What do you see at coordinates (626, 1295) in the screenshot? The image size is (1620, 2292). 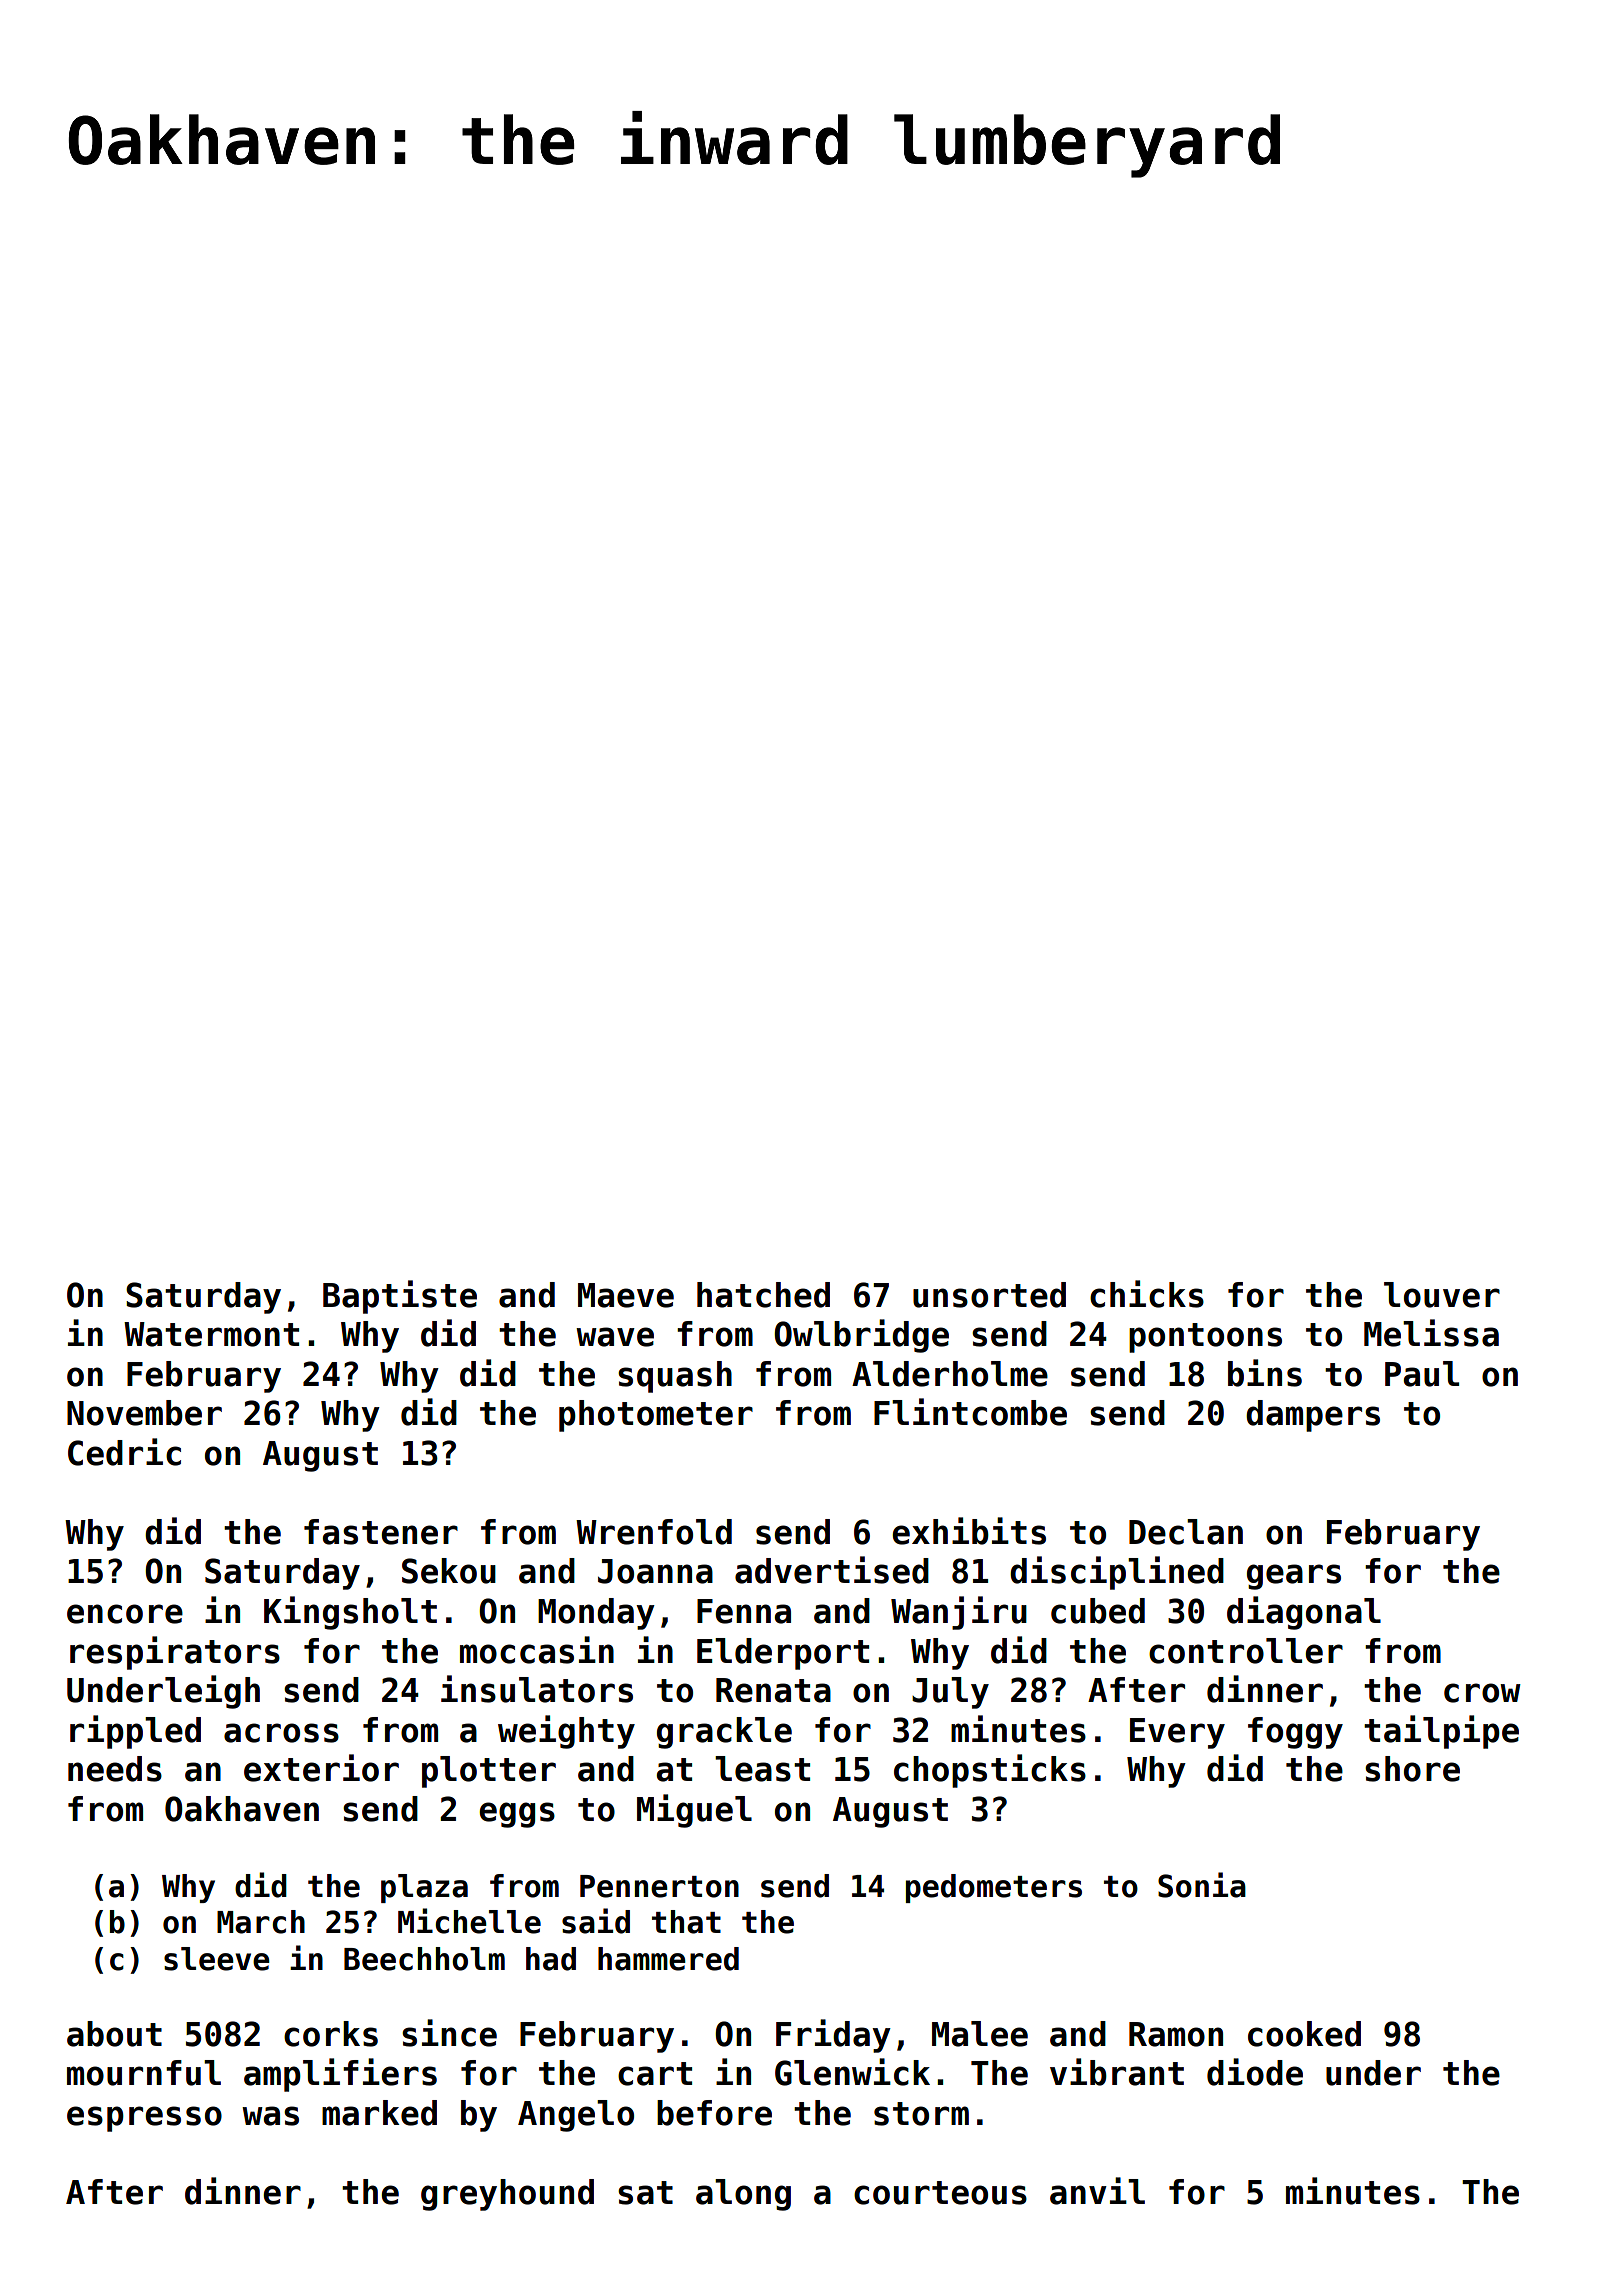 I see `Maeve` at bounding box center [626, 1295].
